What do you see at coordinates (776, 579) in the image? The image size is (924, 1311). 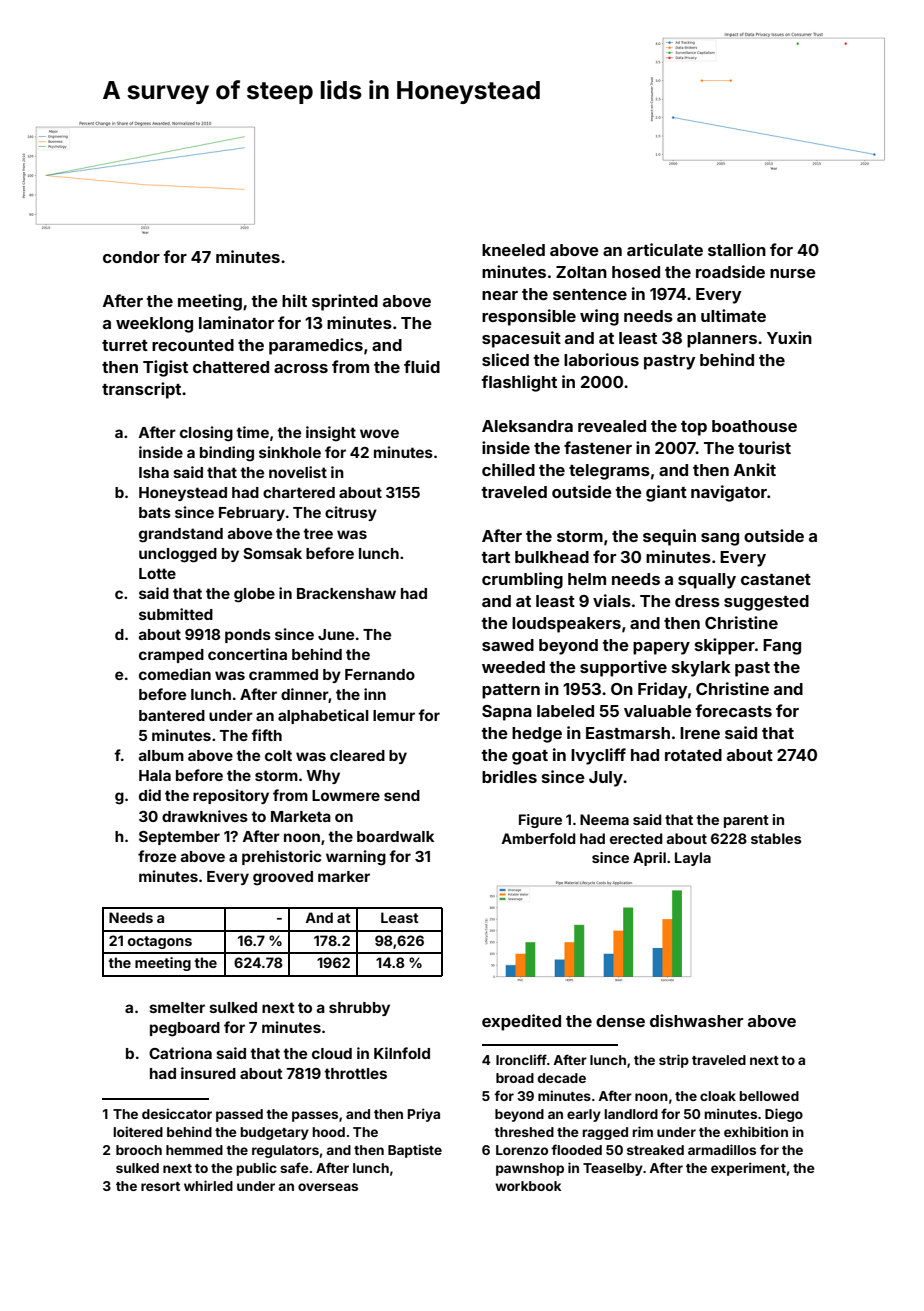 I see `castanet` at bounding box center [776, 579].
